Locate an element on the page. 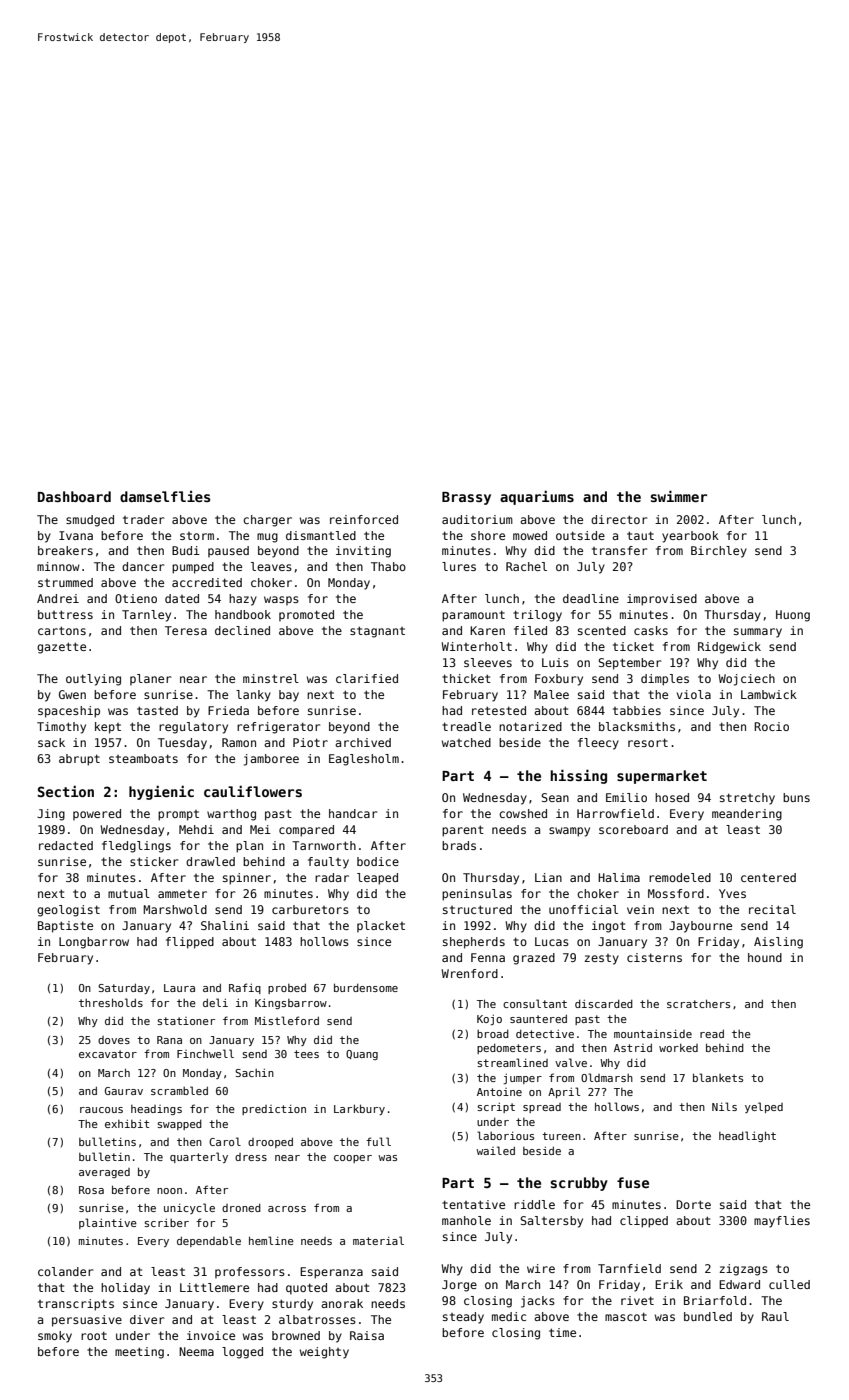 This page has height=1400, width=849. scoreboard is located at coordinates (633, 829).
